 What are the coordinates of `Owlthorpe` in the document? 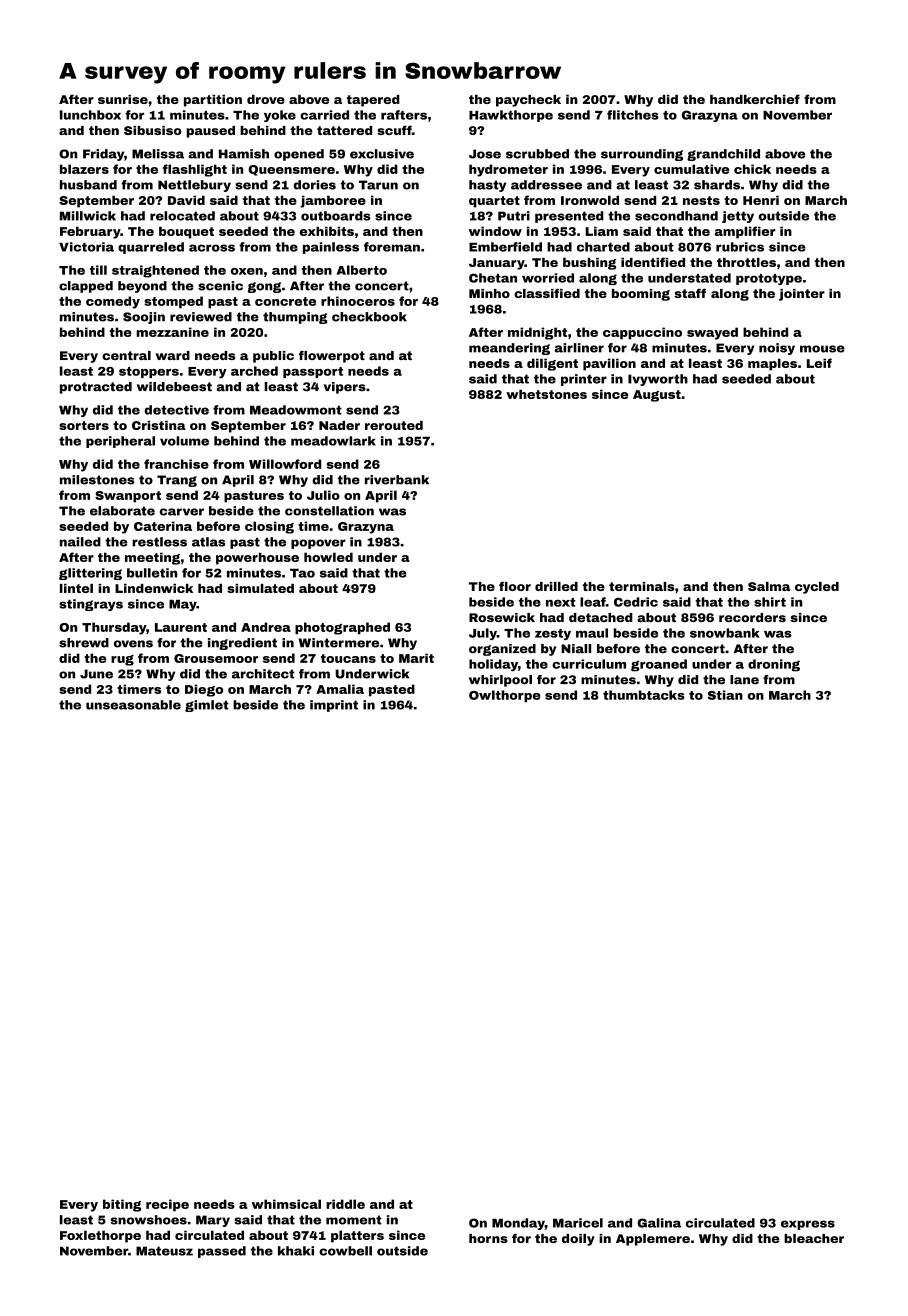 It's located at (504, 696).
